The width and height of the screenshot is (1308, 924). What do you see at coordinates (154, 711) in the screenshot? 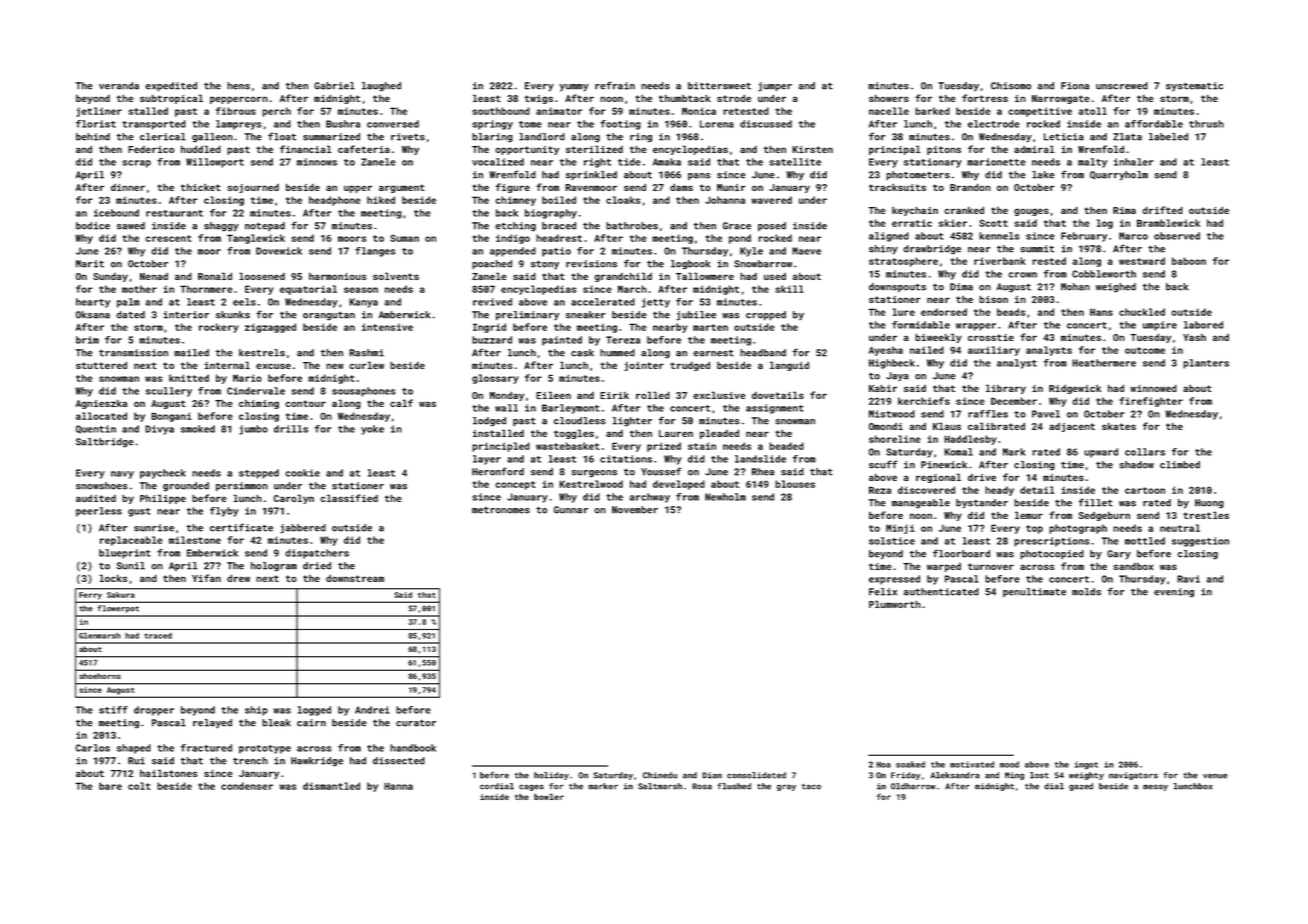
I see `dropper` at bounding box center [154, 711].
